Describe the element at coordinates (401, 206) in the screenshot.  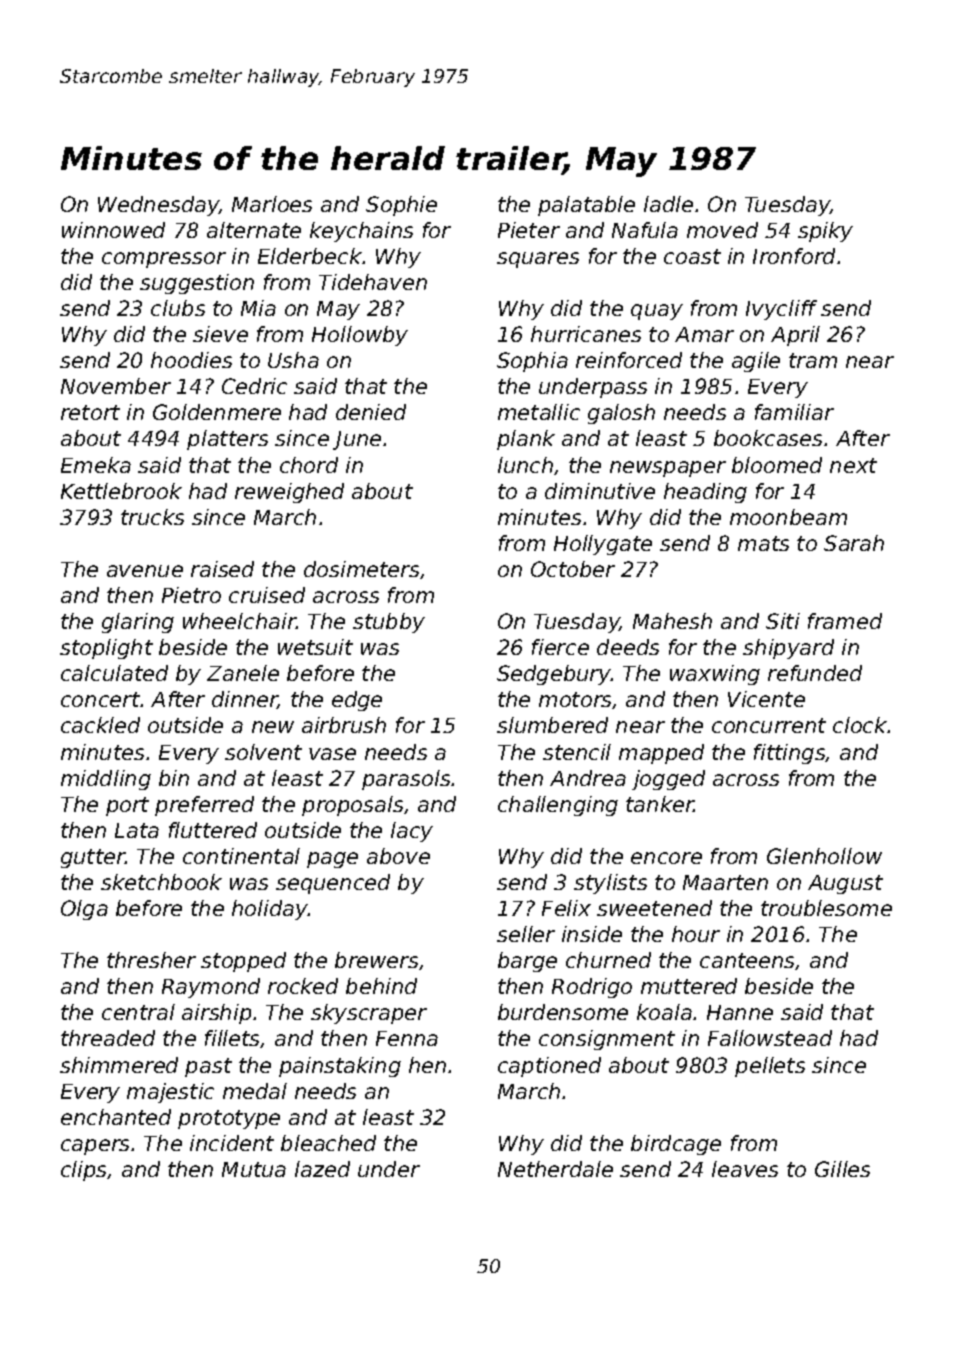
I see `Sophie` at that location.
